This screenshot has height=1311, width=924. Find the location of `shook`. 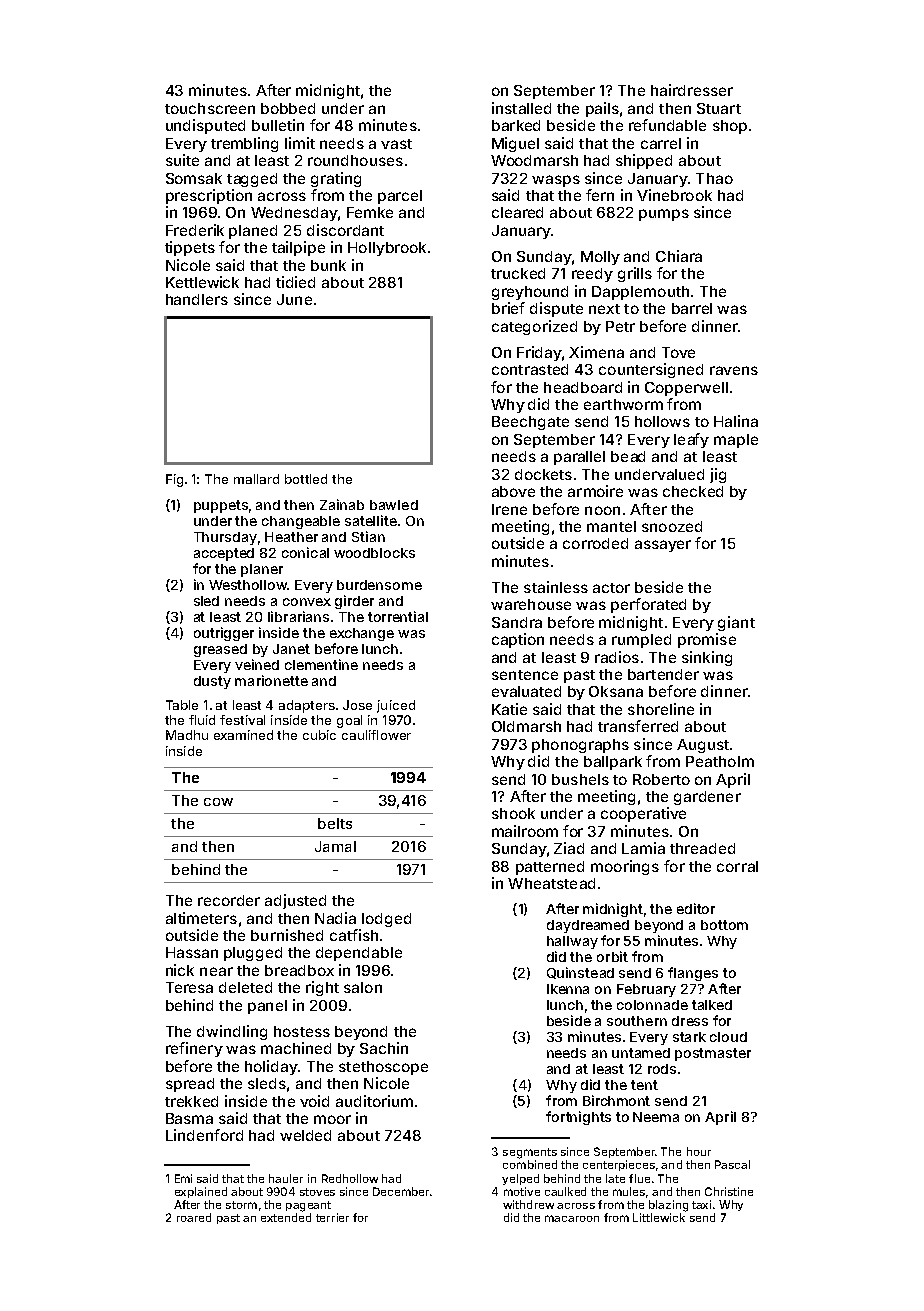

shook is located at coordinates (513, 813).
